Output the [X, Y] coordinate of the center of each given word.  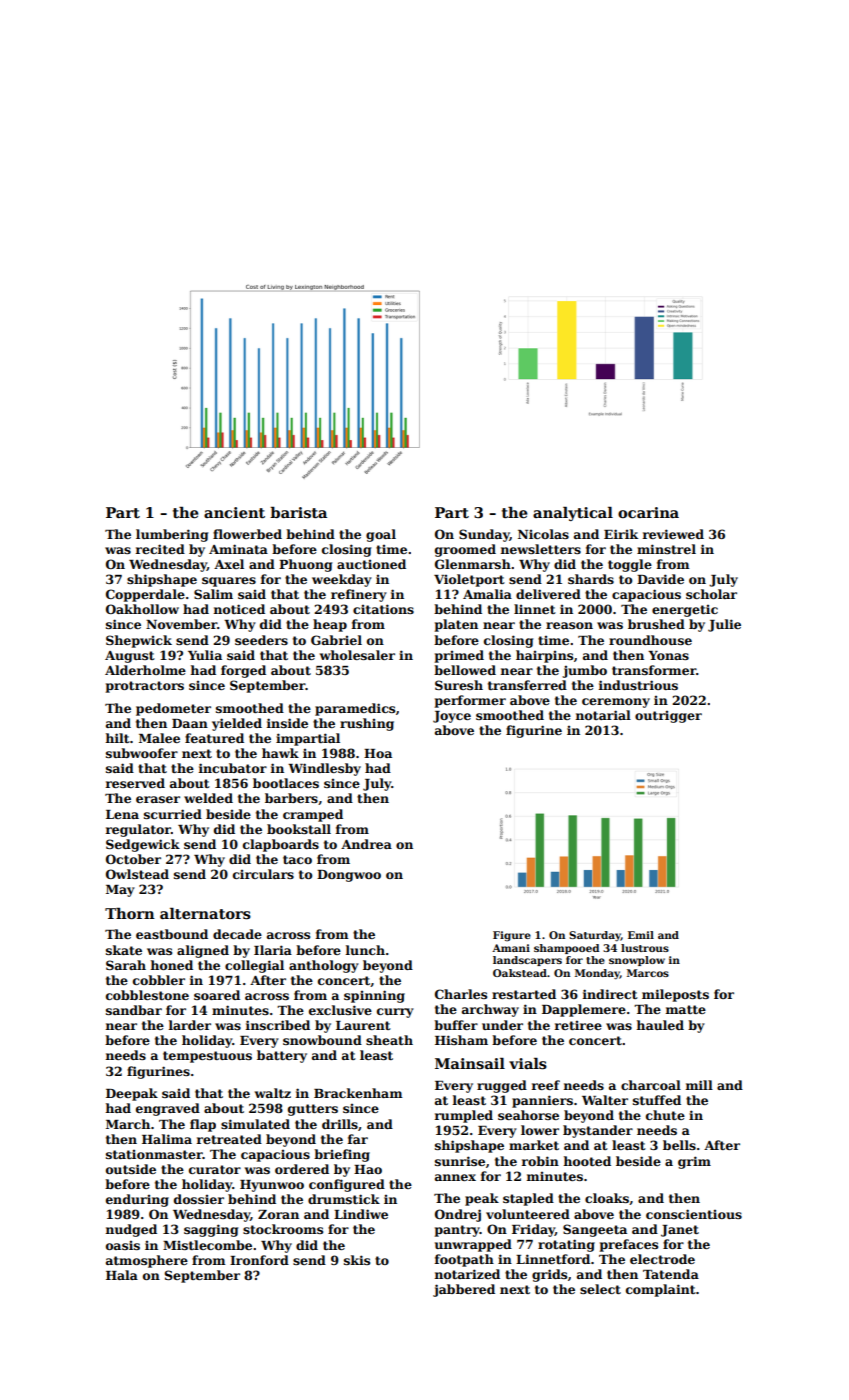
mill [699, 1085]
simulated [255, 1124]
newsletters [541, 549]
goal [381, 535]
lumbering [172, 535]
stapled [528, 1199]
